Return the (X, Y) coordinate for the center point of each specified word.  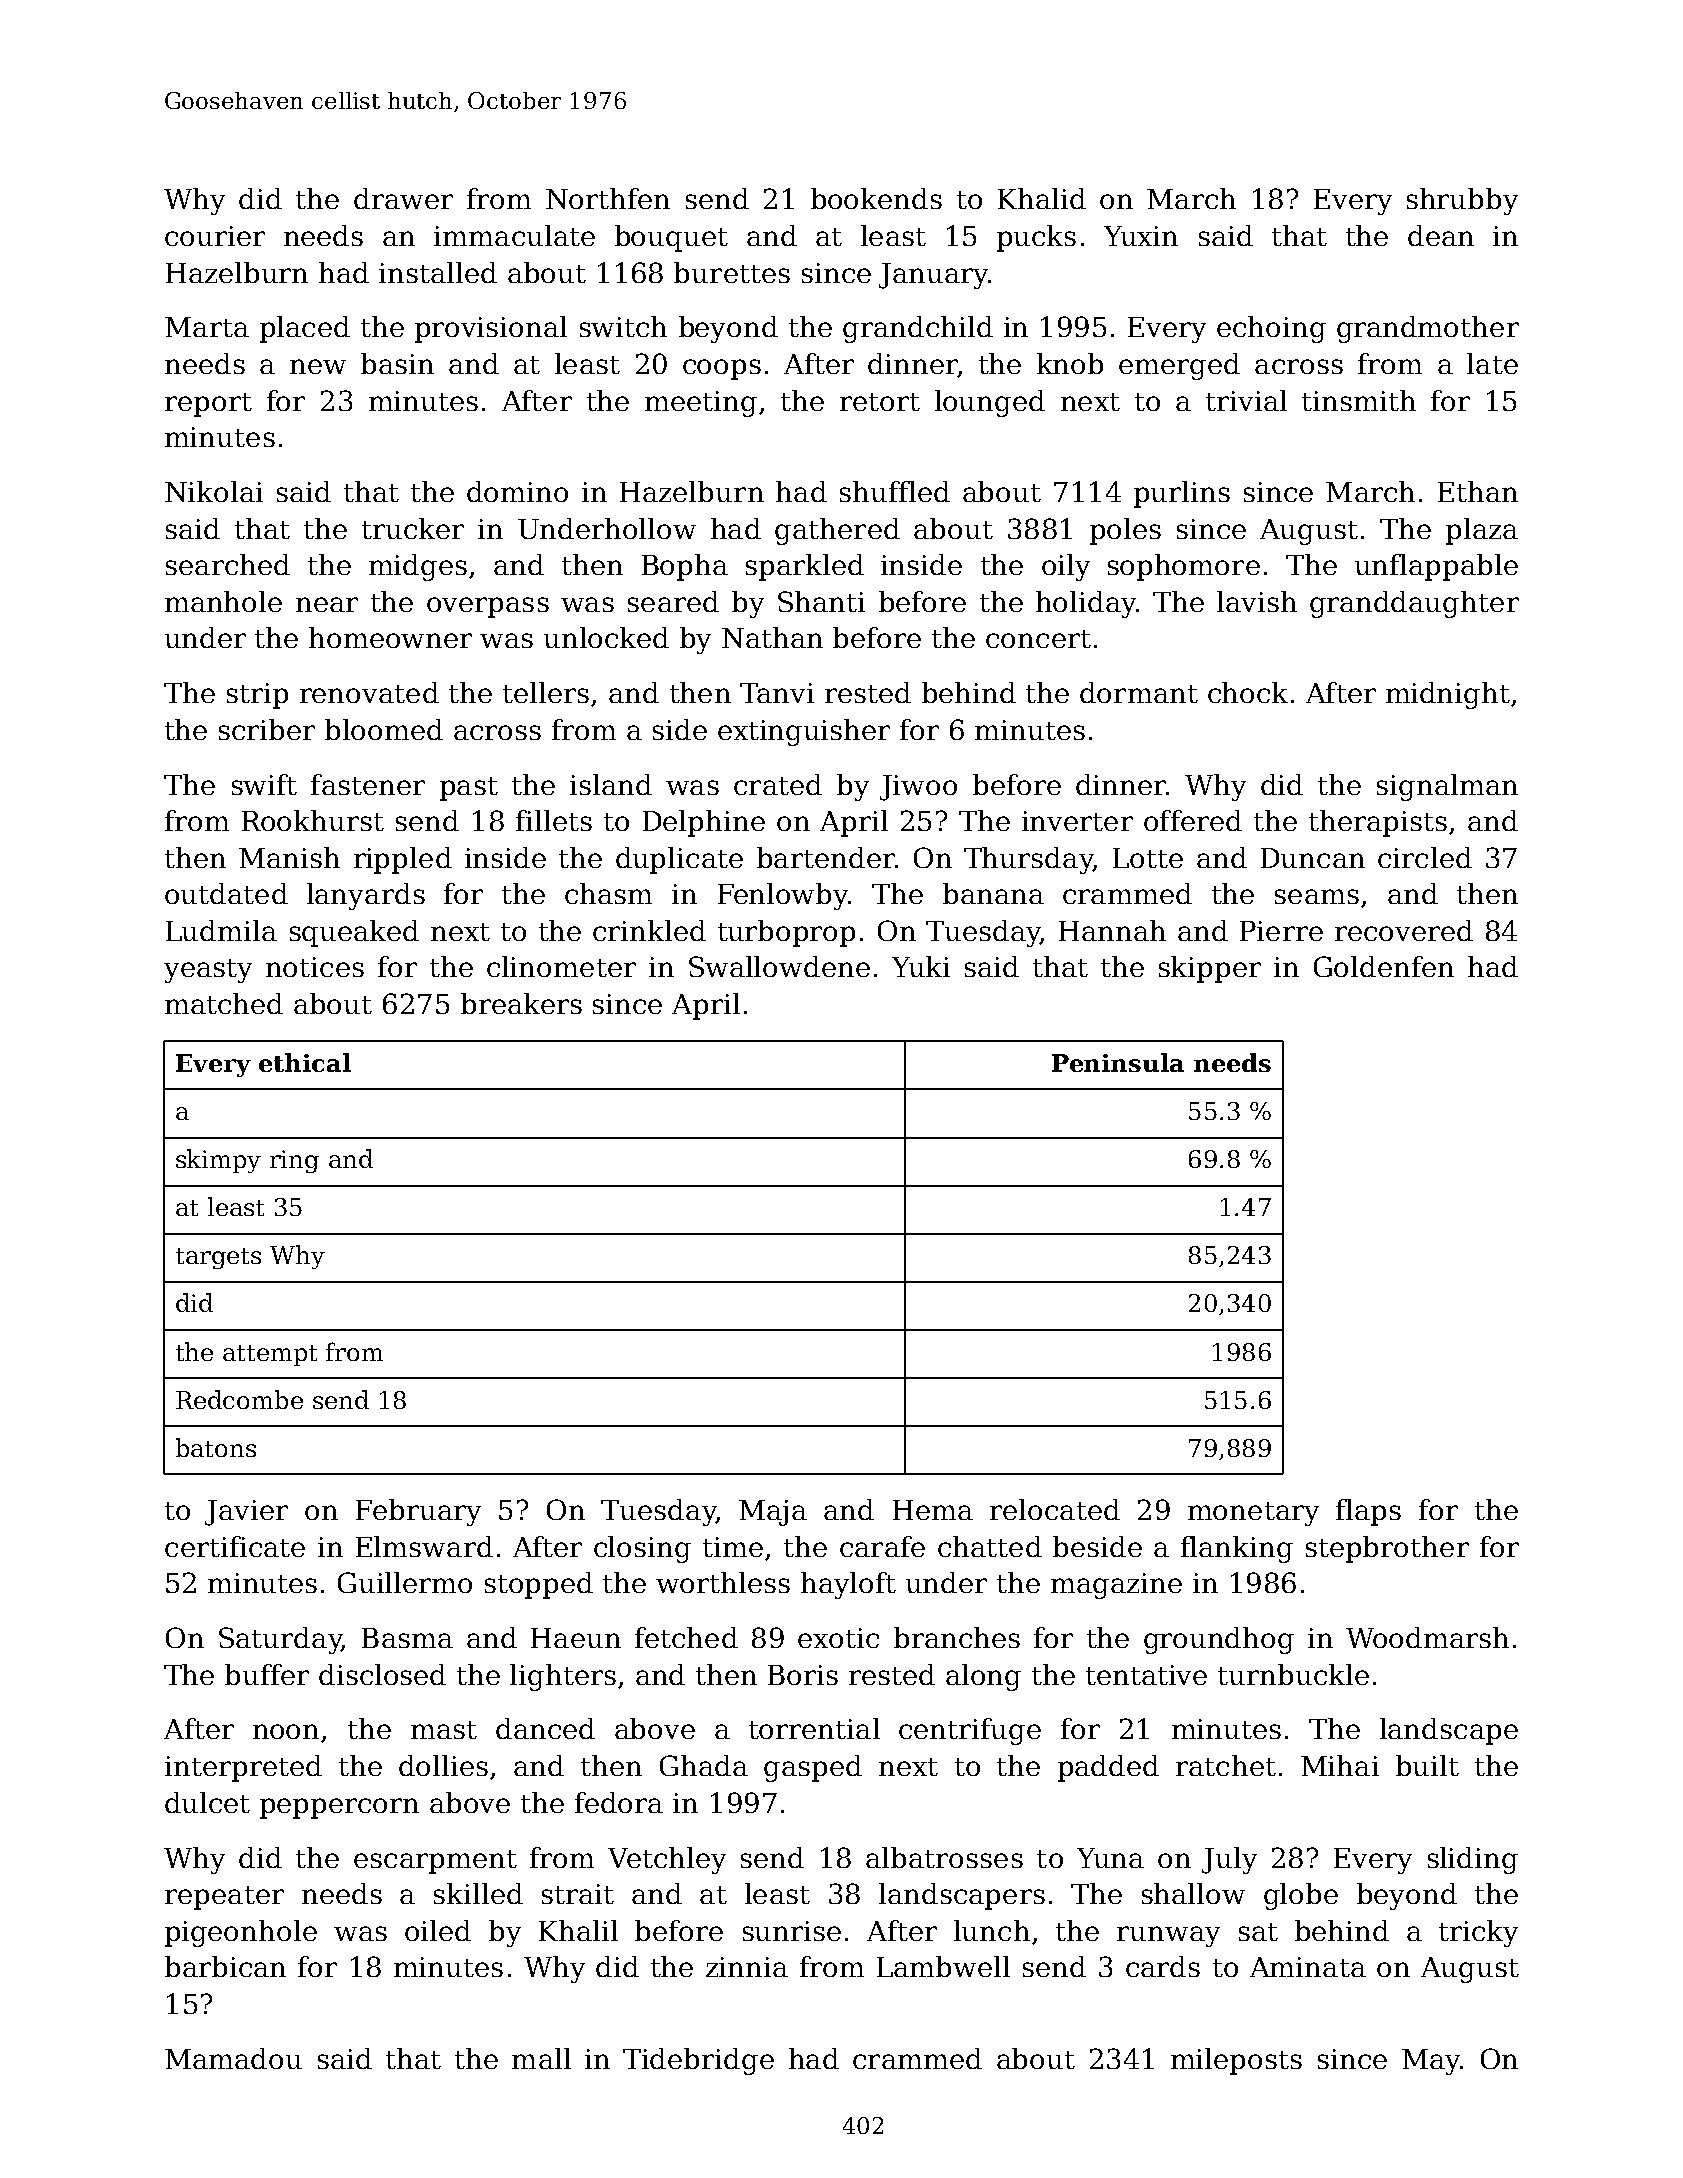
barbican (225, 1966)
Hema (933, 1510)
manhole (223, 601)
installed (438, 272)
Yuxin (1141, 236)
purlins (1182, 494)
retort (880, 402)
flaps (1368, 1512)
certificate (235, 1546)
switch (623, 326)
